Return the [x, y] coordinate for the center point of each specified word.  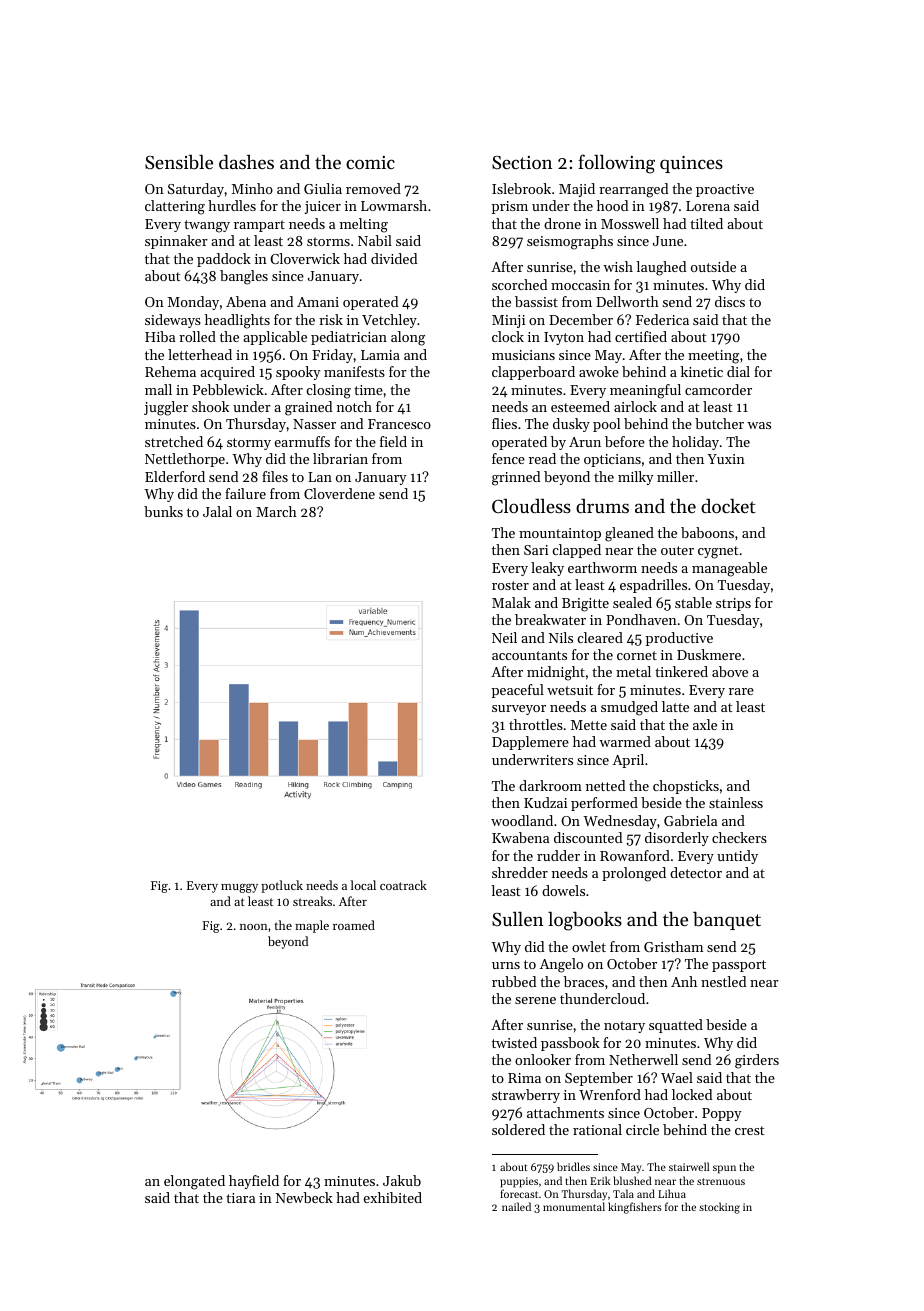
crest [750, 1130]
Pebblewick [228, 389]
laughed [661, 268]
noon [254, 927]
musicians [523, 355]
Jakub [402, 1180]
